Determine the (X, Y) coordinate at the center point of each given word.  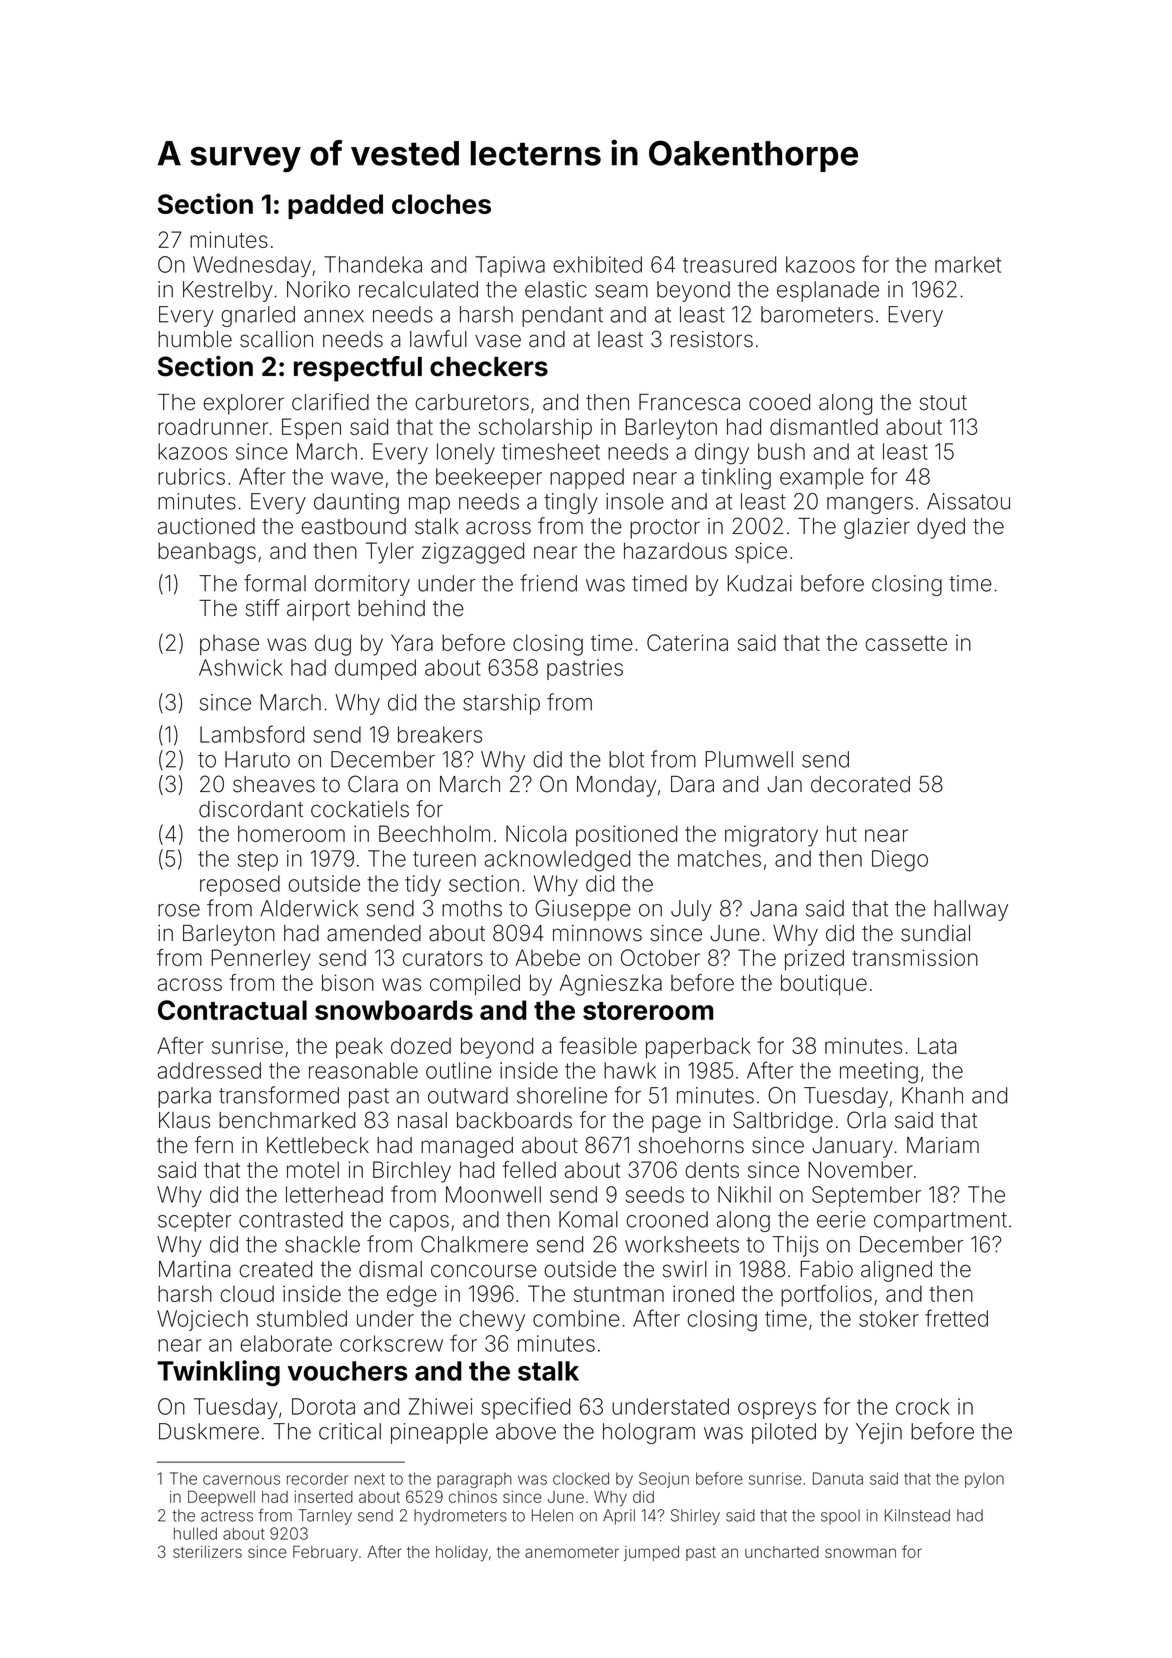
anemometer (572, 1552)
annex (334, 316)
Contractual (232, 1010)
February (325, 1553)
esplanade (828, 291)
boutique (824, 984)
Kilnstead (917, 1515)
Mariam (943, 1145)
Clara (373, 784)
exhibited (598, 264)
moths (472, 908)
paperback (698, 1047)
